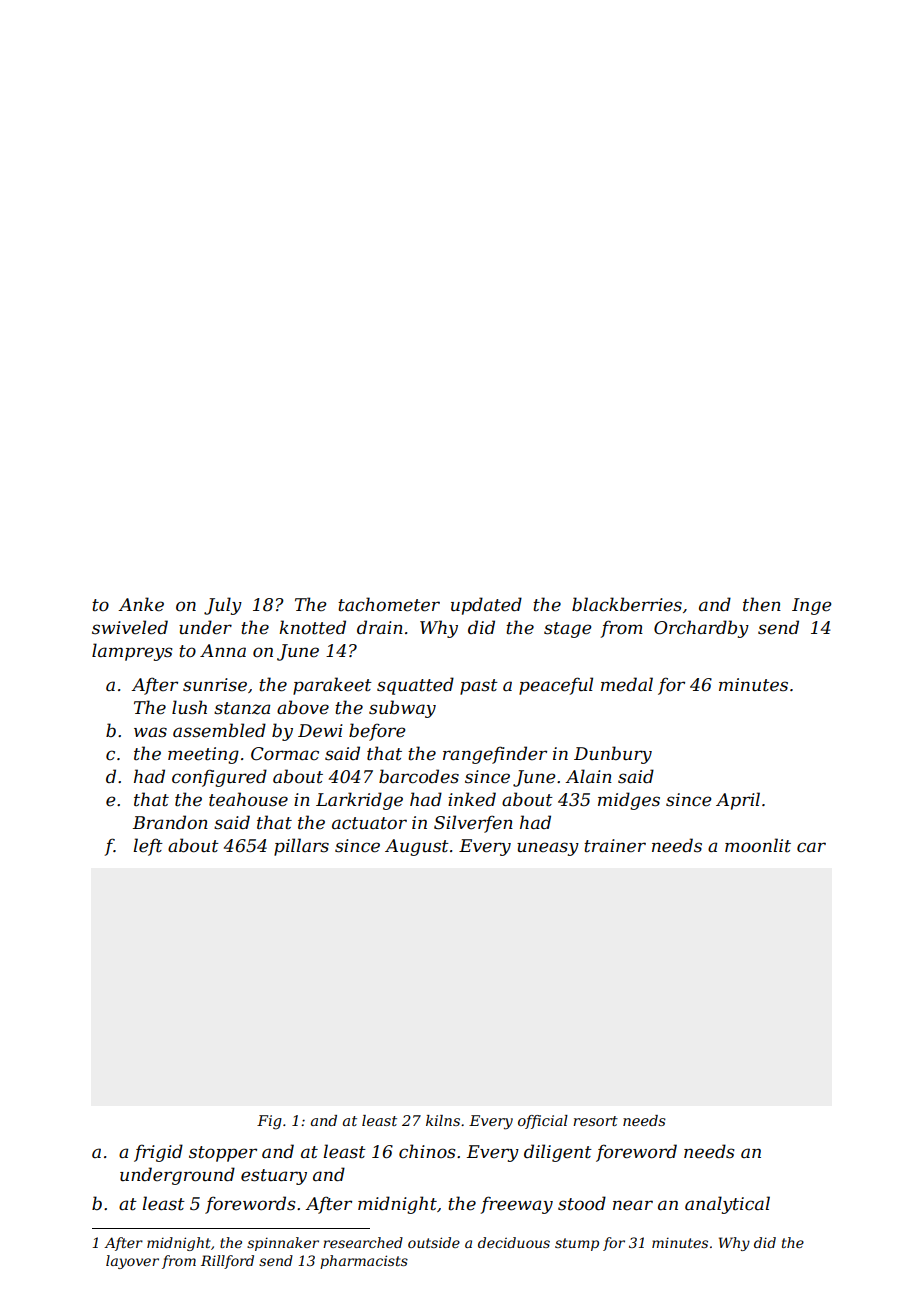 Image resolution: width=924 pixels, height=1308 pixels. What do you see at coordinates (132, 1262) in the screenshot?
I see `layover` at bounding box center [132, 1262].
